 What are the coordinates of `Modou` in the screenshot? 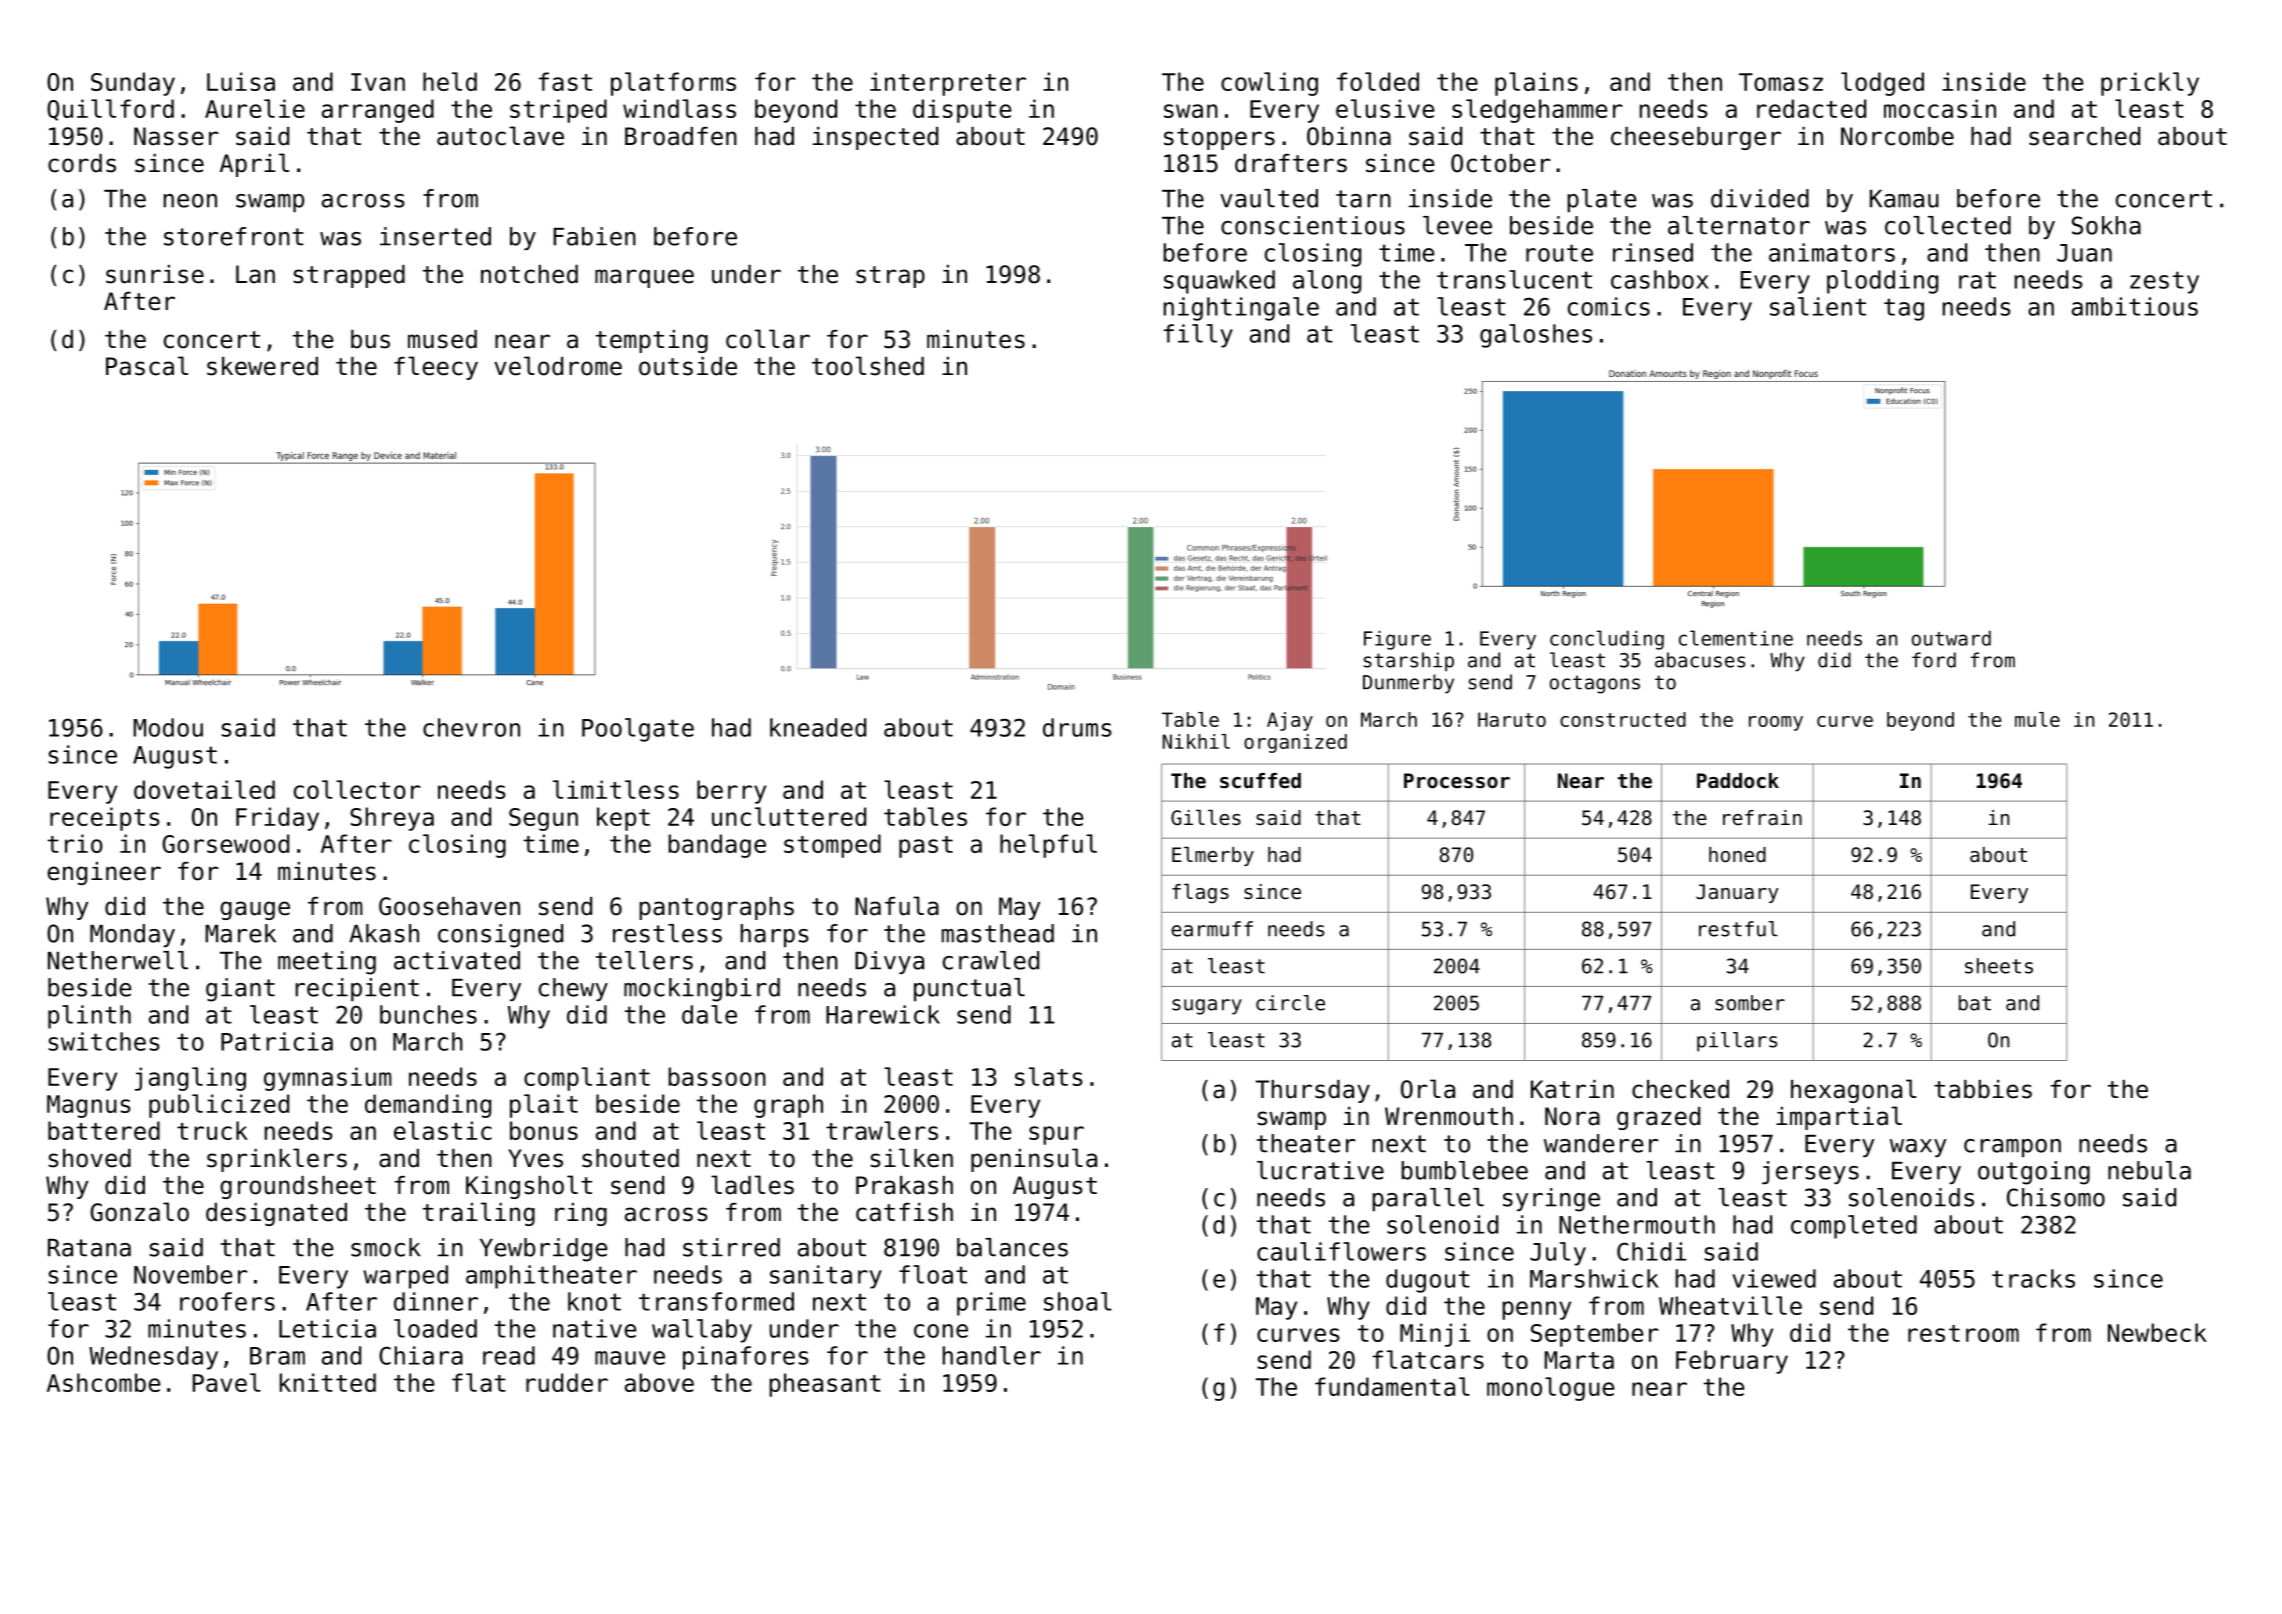 It's located at (168, 727).
